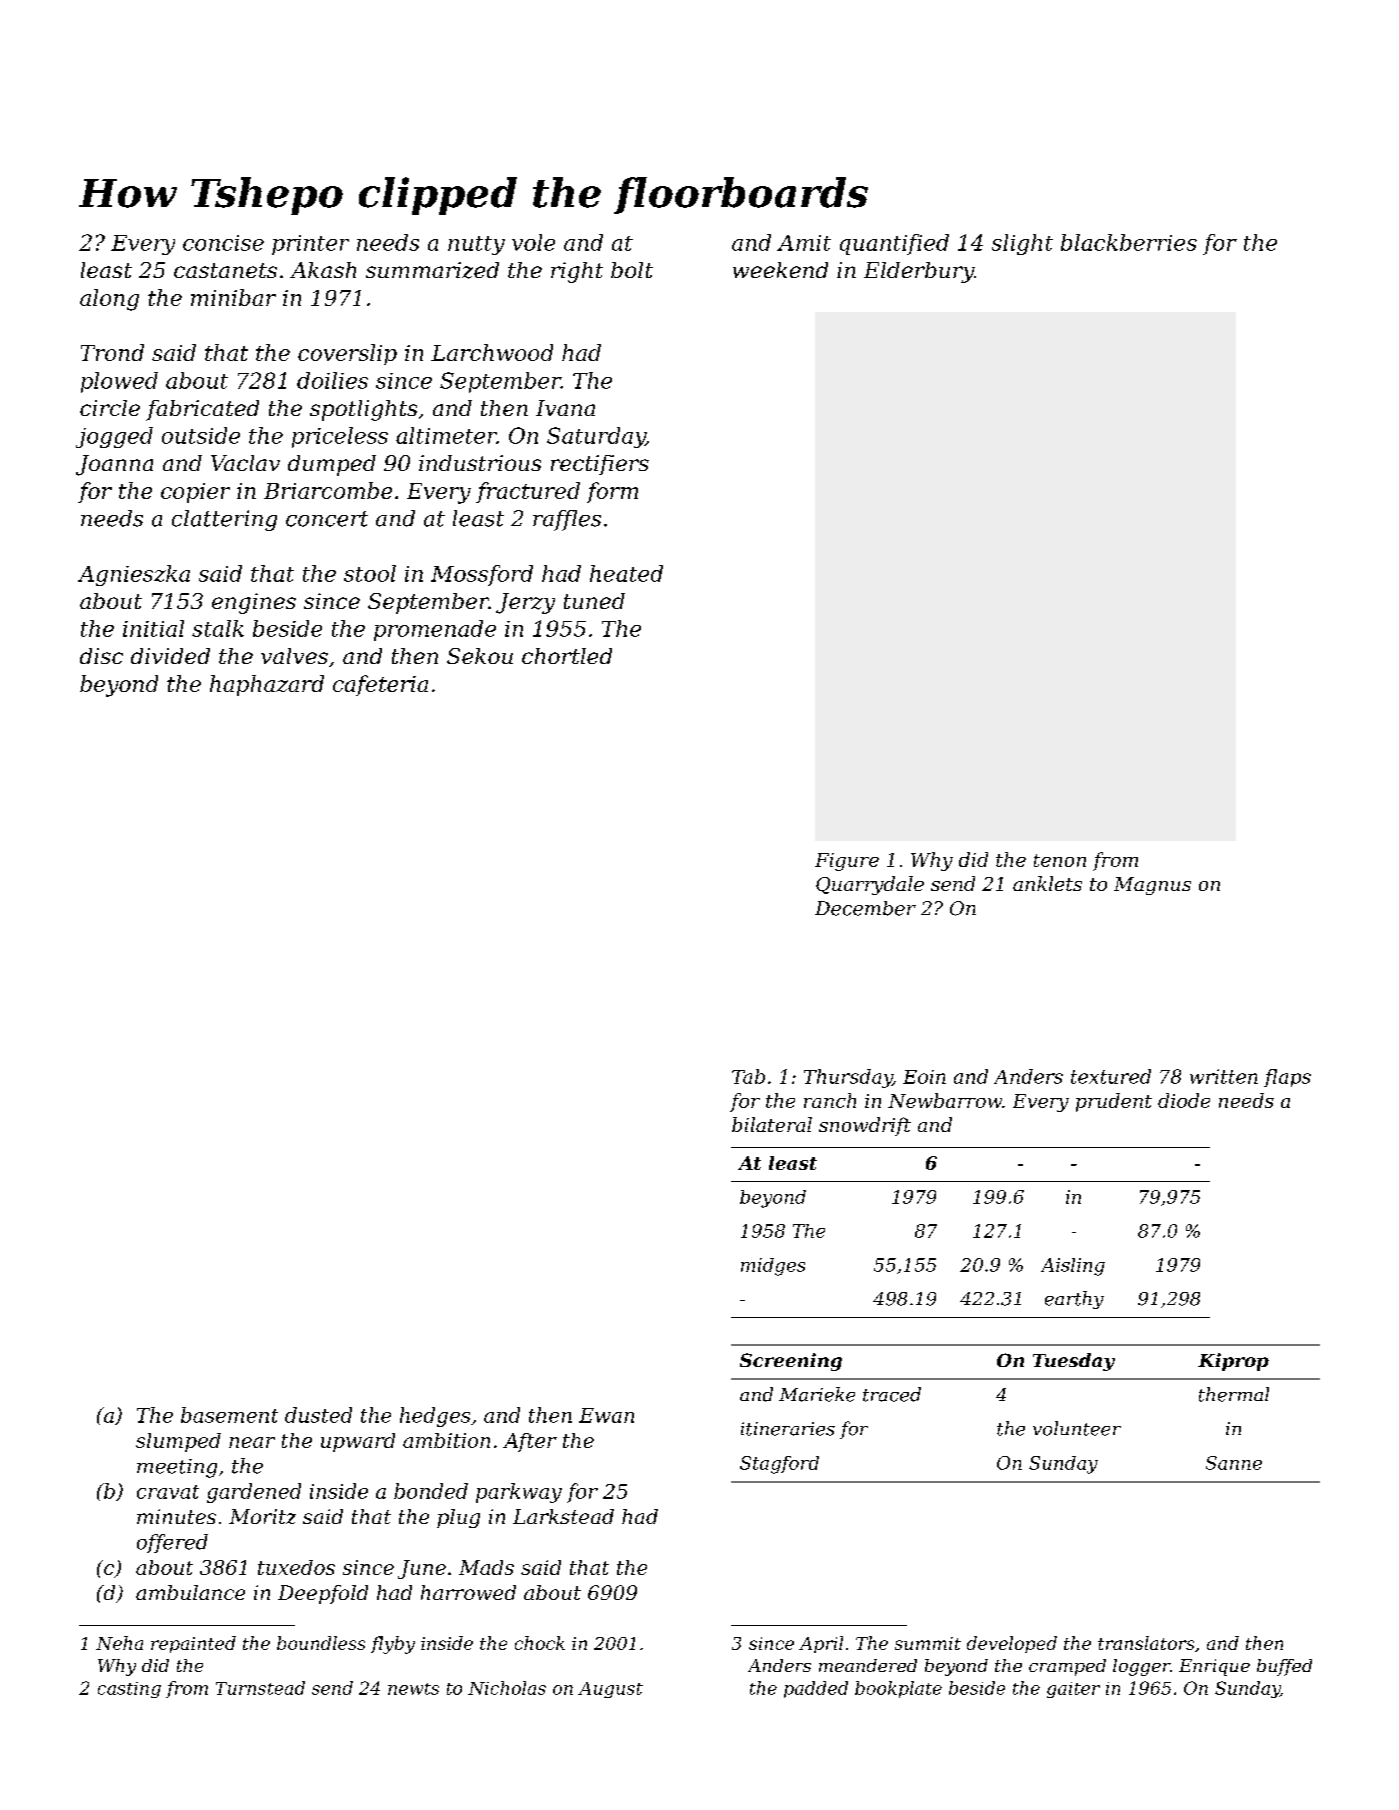 This page has height=1810, width=1399. Describe the element at coordinates (1047, 883) in the page. I see `anklets` at that location.
